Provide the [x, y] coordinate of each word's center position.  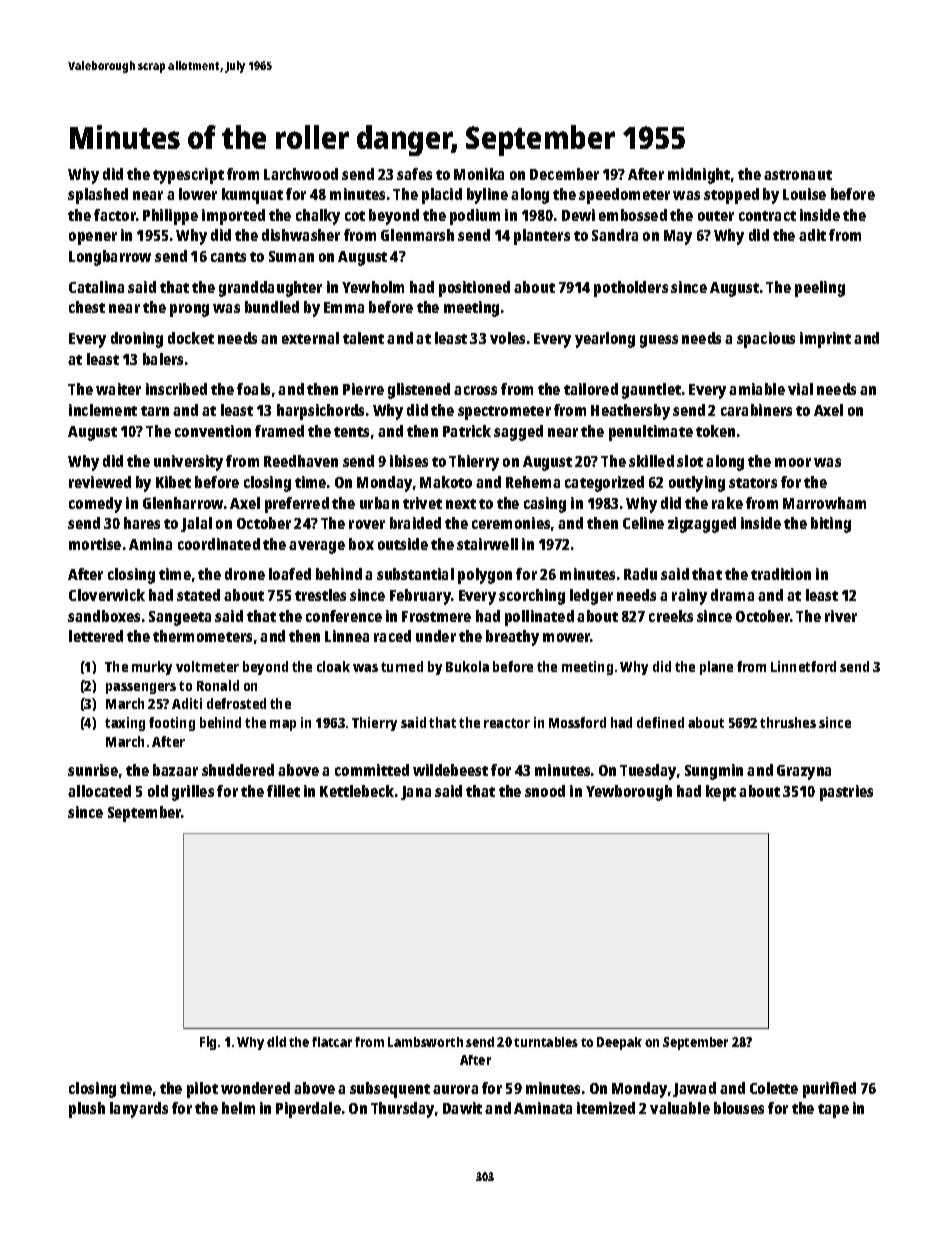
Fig [208, 1043]
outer [716, 216]
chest [87, 307]
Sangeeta [180, 618]
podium [475, 217]
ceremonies [511, 523]
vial [800, 389]
